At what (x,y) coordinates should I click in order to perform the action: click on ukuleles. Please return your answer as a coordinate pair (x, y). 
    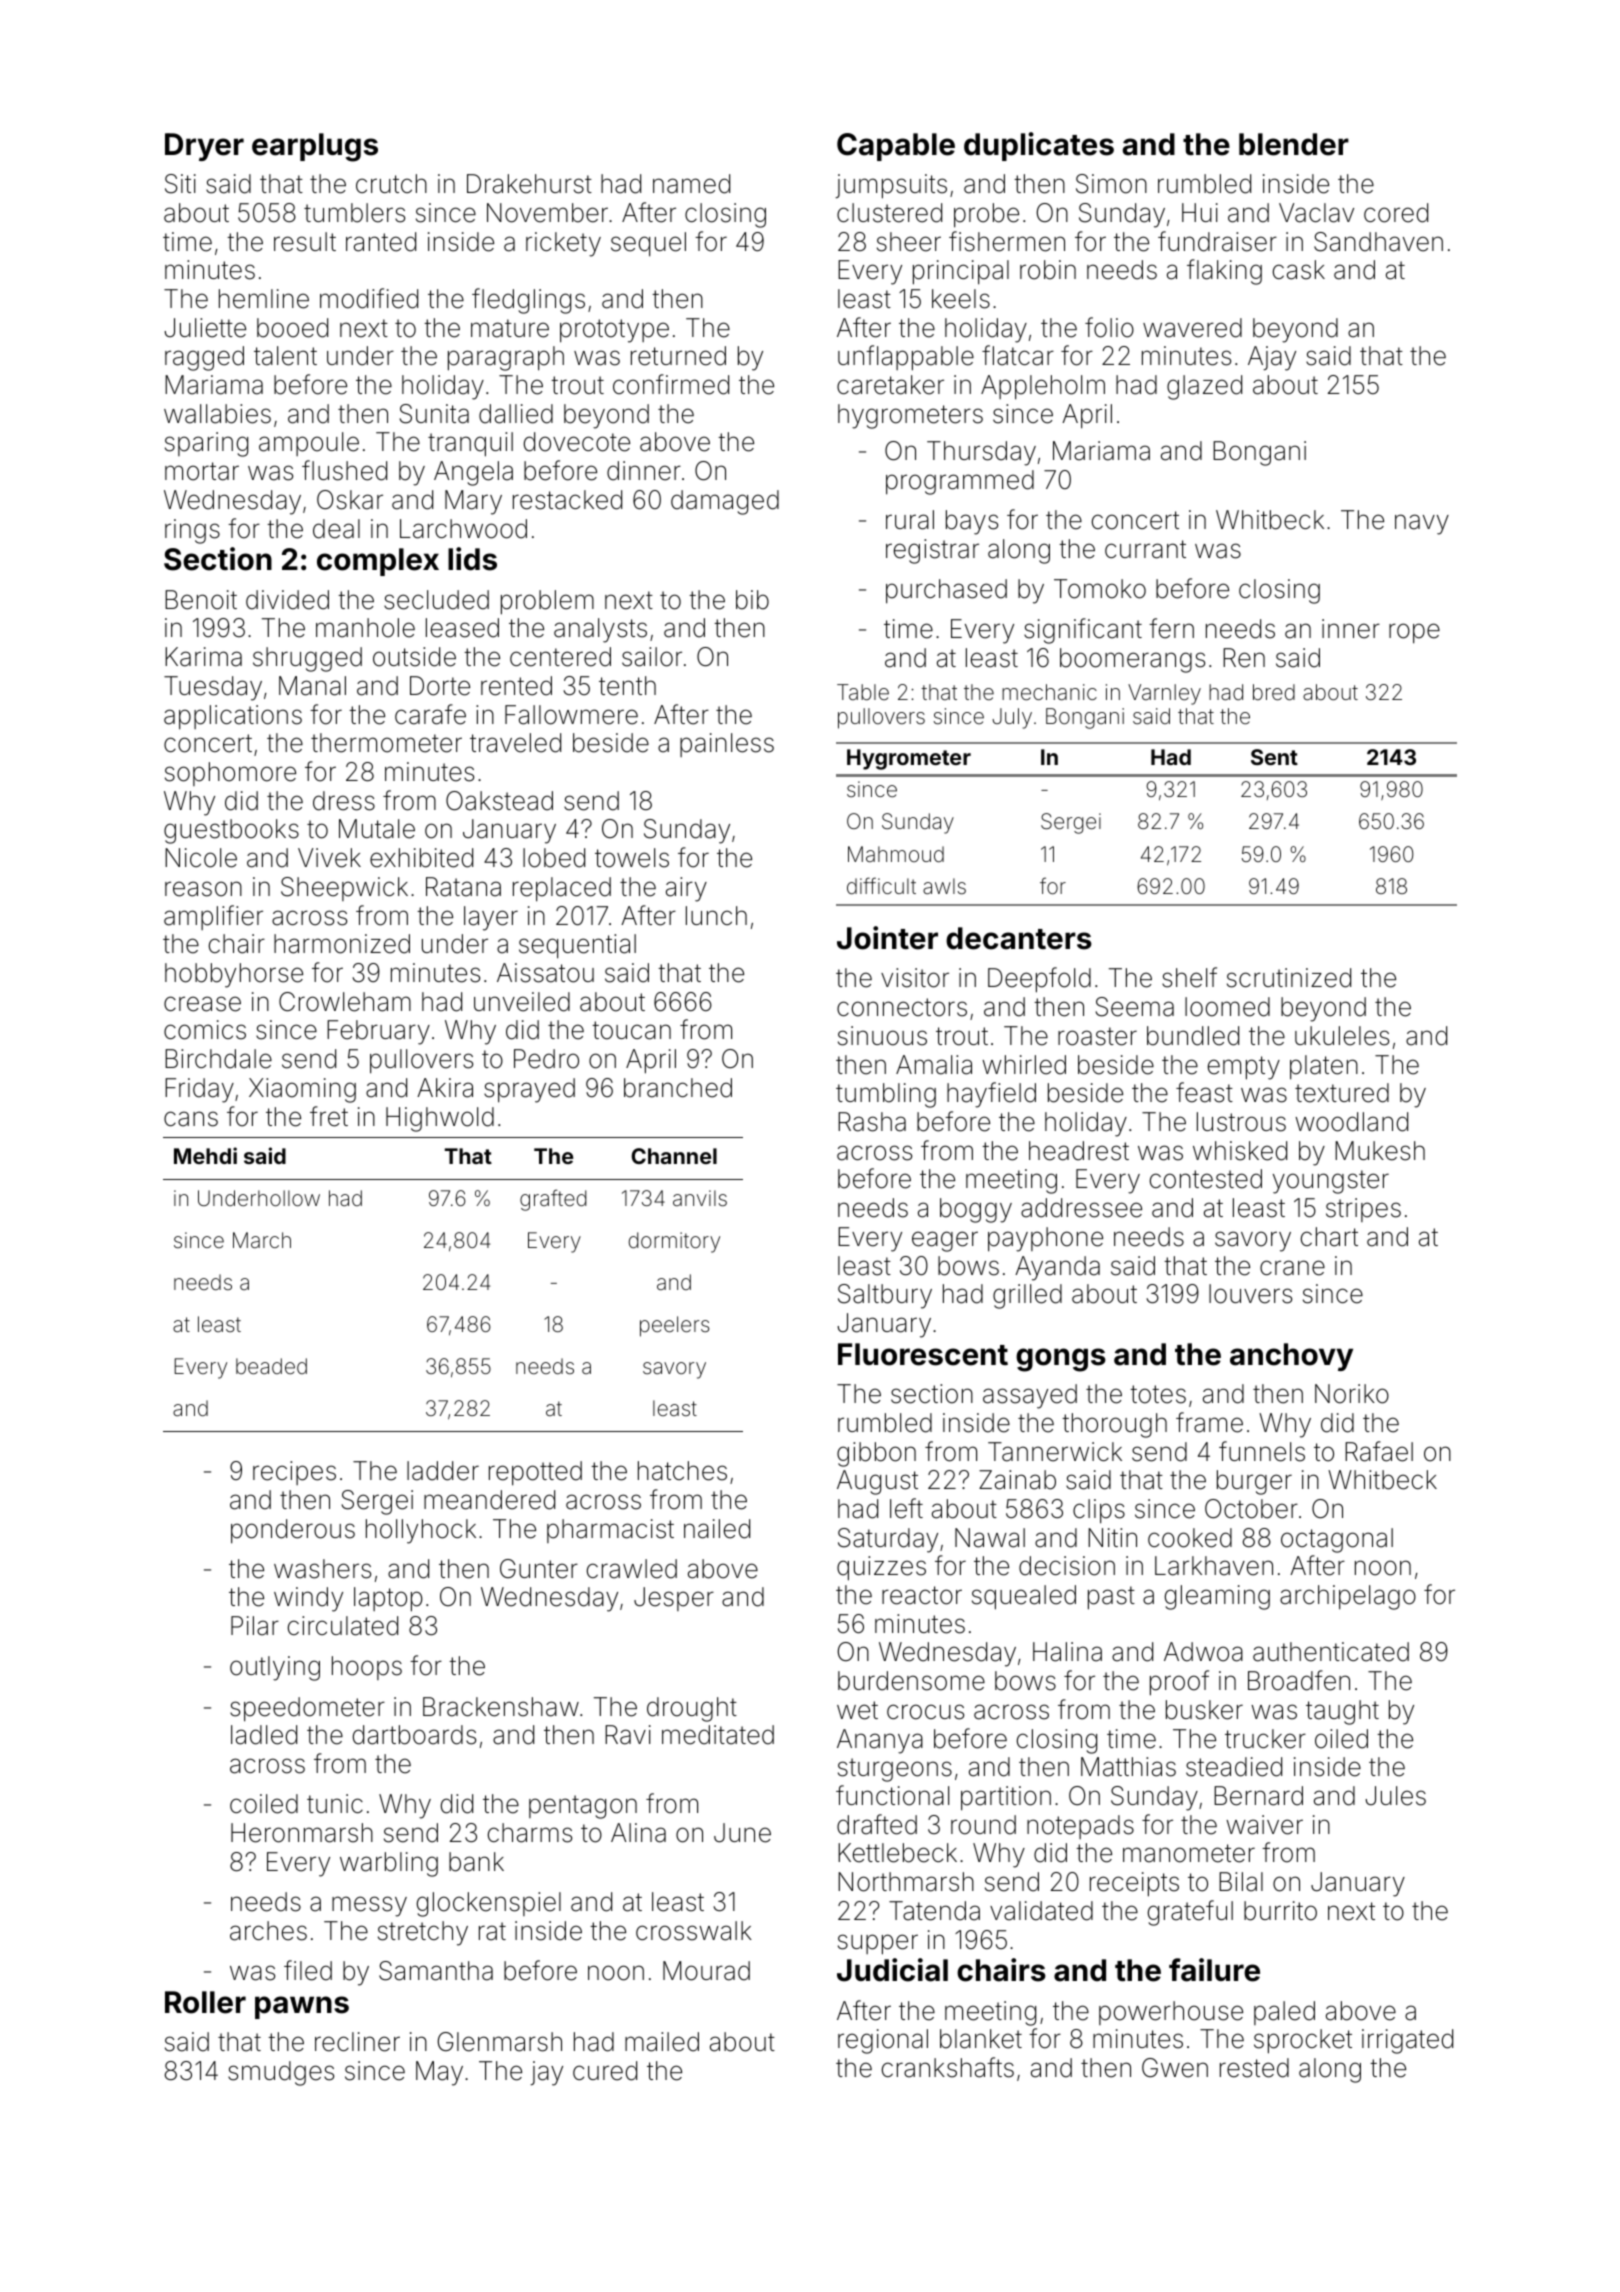
    Looking at the image, I should click on (1342, 1036).
